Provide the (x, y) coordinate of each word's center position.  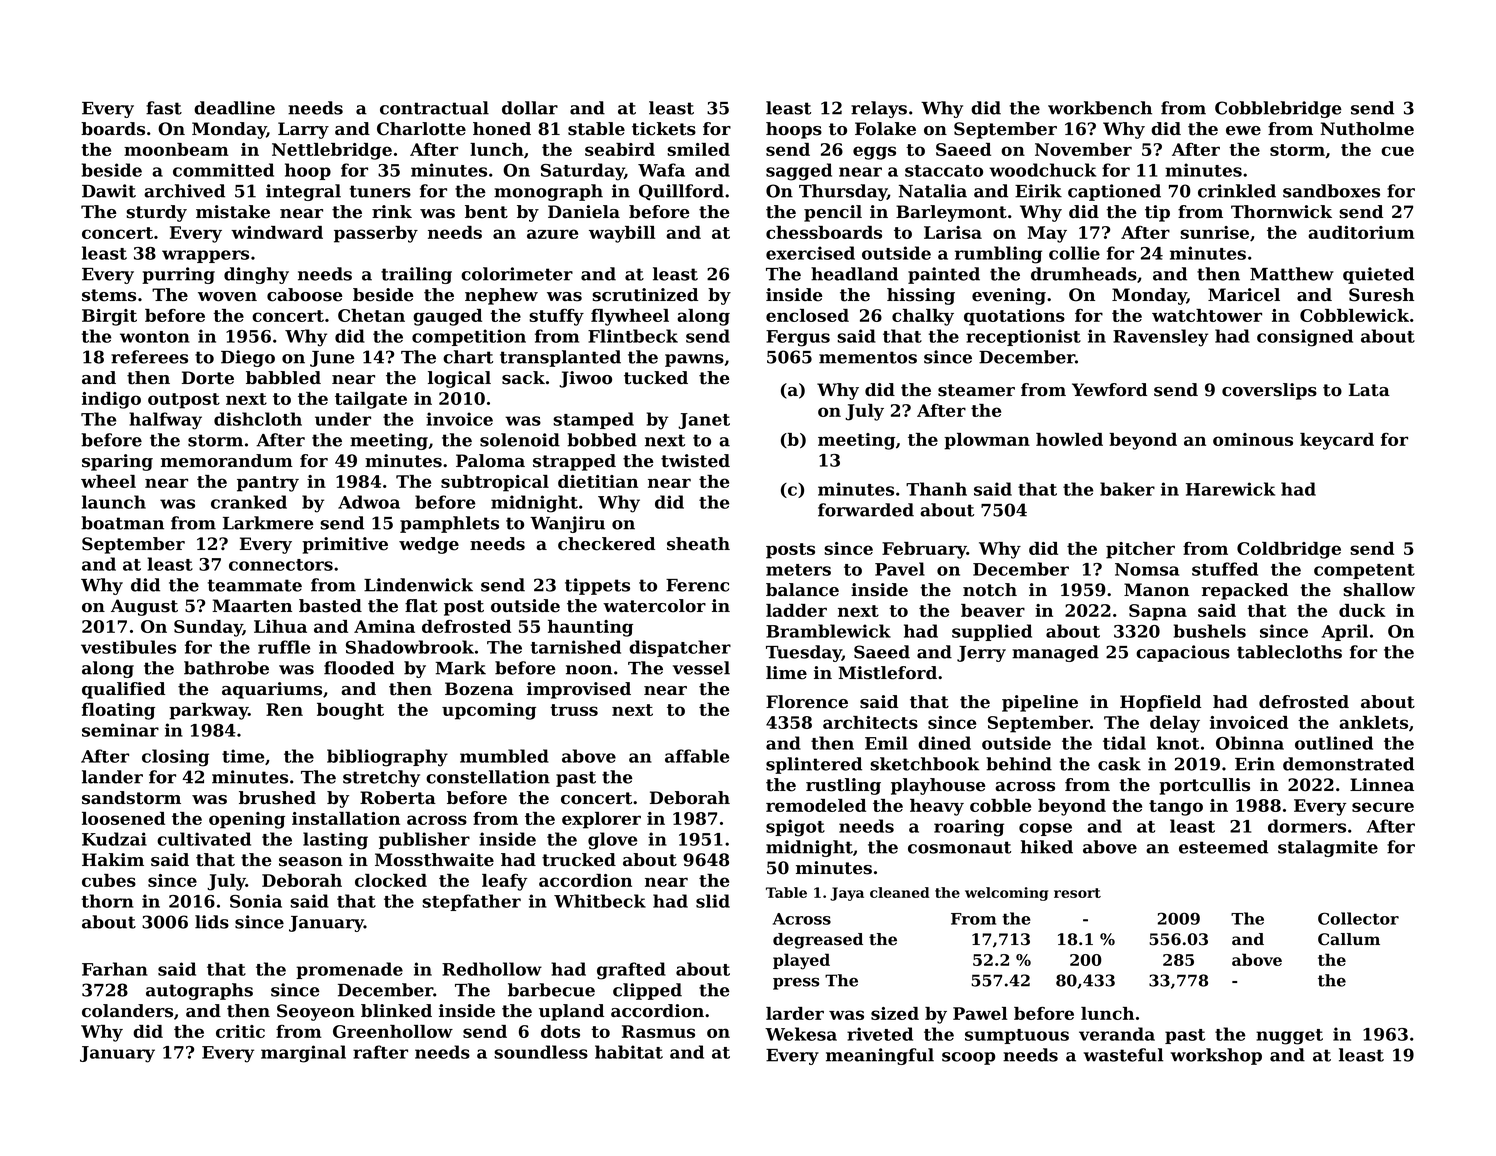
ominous (1253, 439)
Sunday (208, 628)
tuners (380, 191)
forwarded (866, 510)
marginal (303, 1054)
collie (1074, 253)
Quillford (681, 192)
